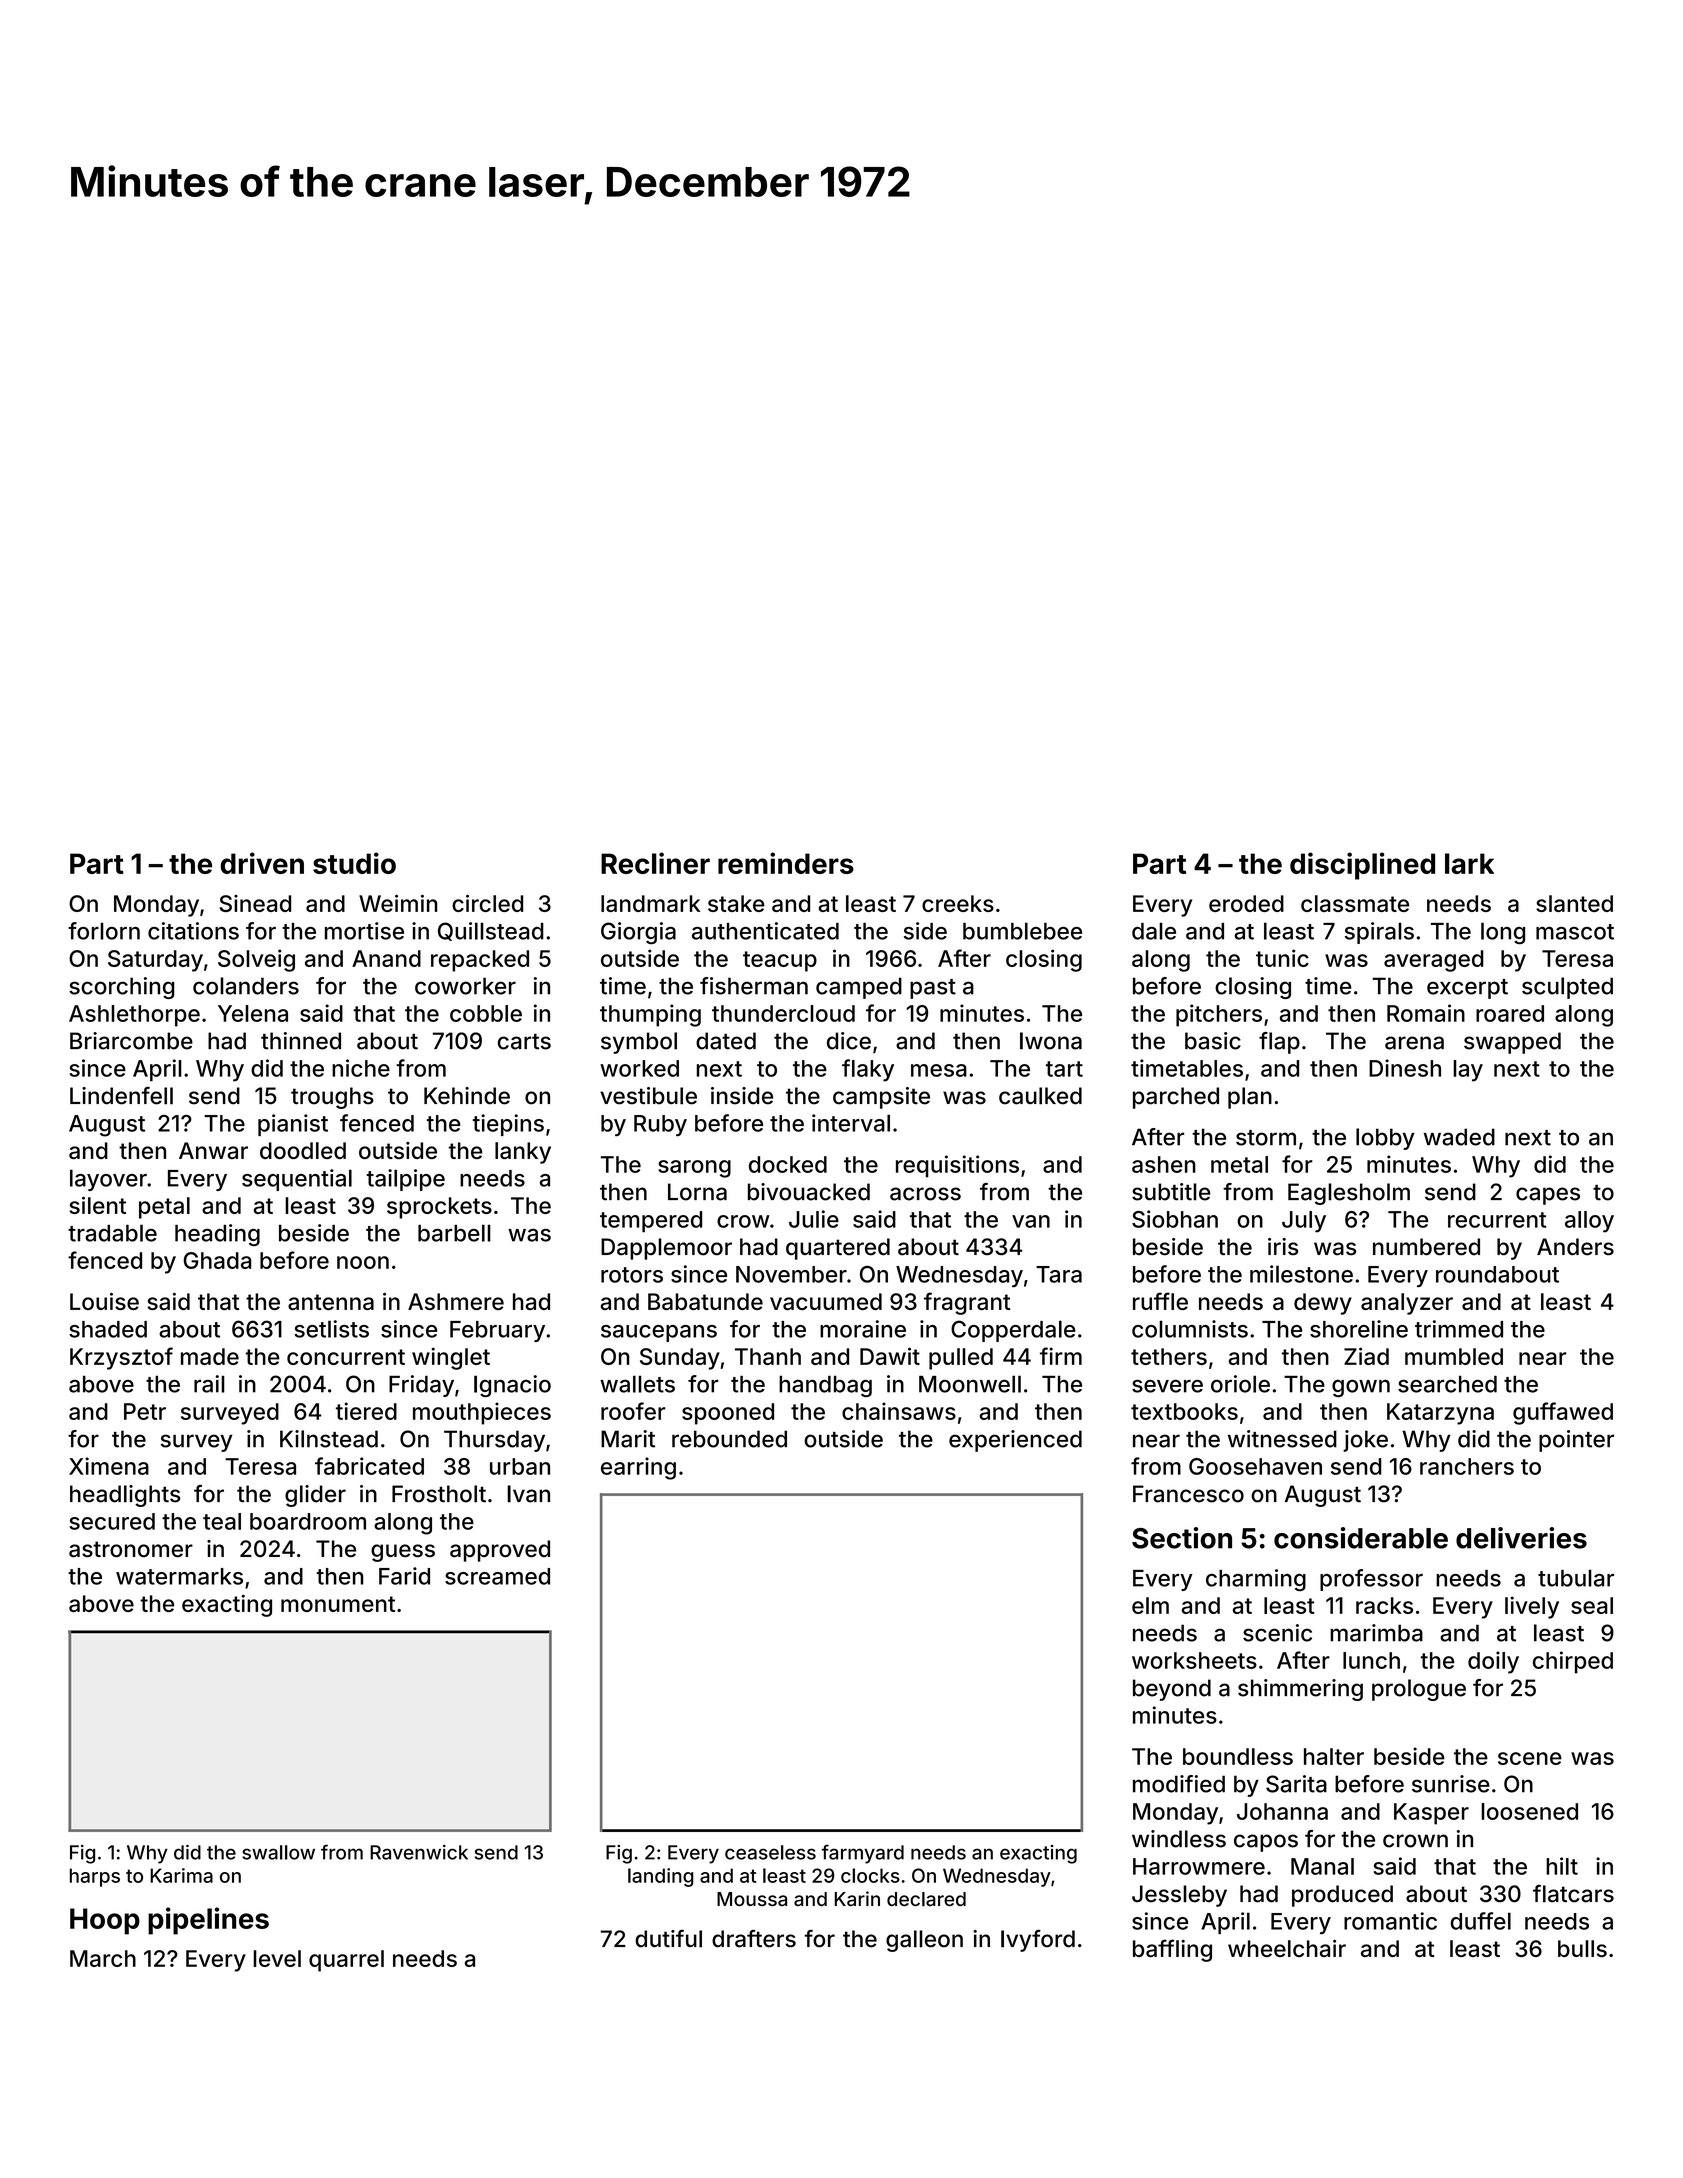 This screenshot has height=2178, width=1683. I want to click on interval, so click(851, 1123).
